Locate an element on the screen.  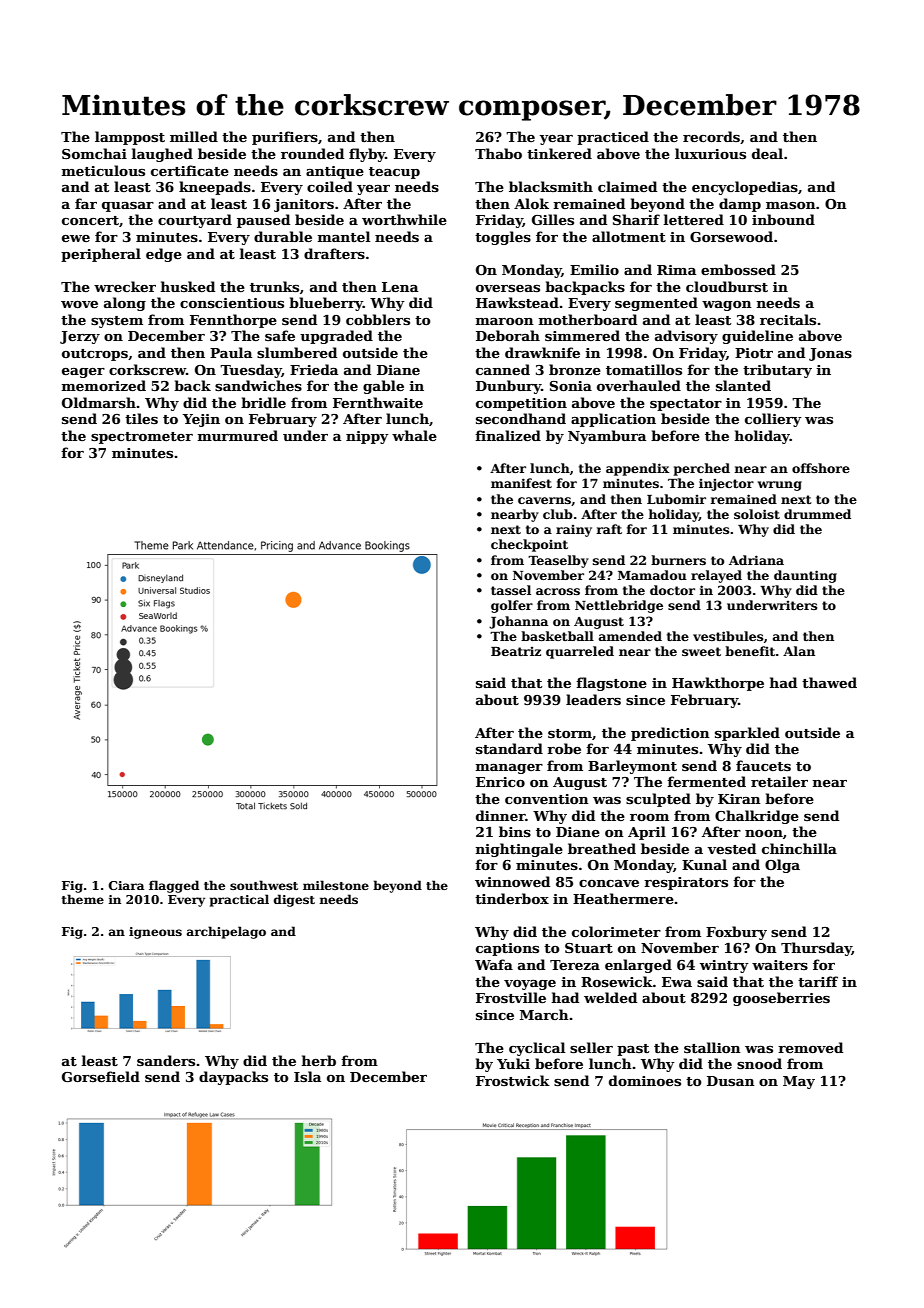
spectrometer is located at coordinates (142, 438).
